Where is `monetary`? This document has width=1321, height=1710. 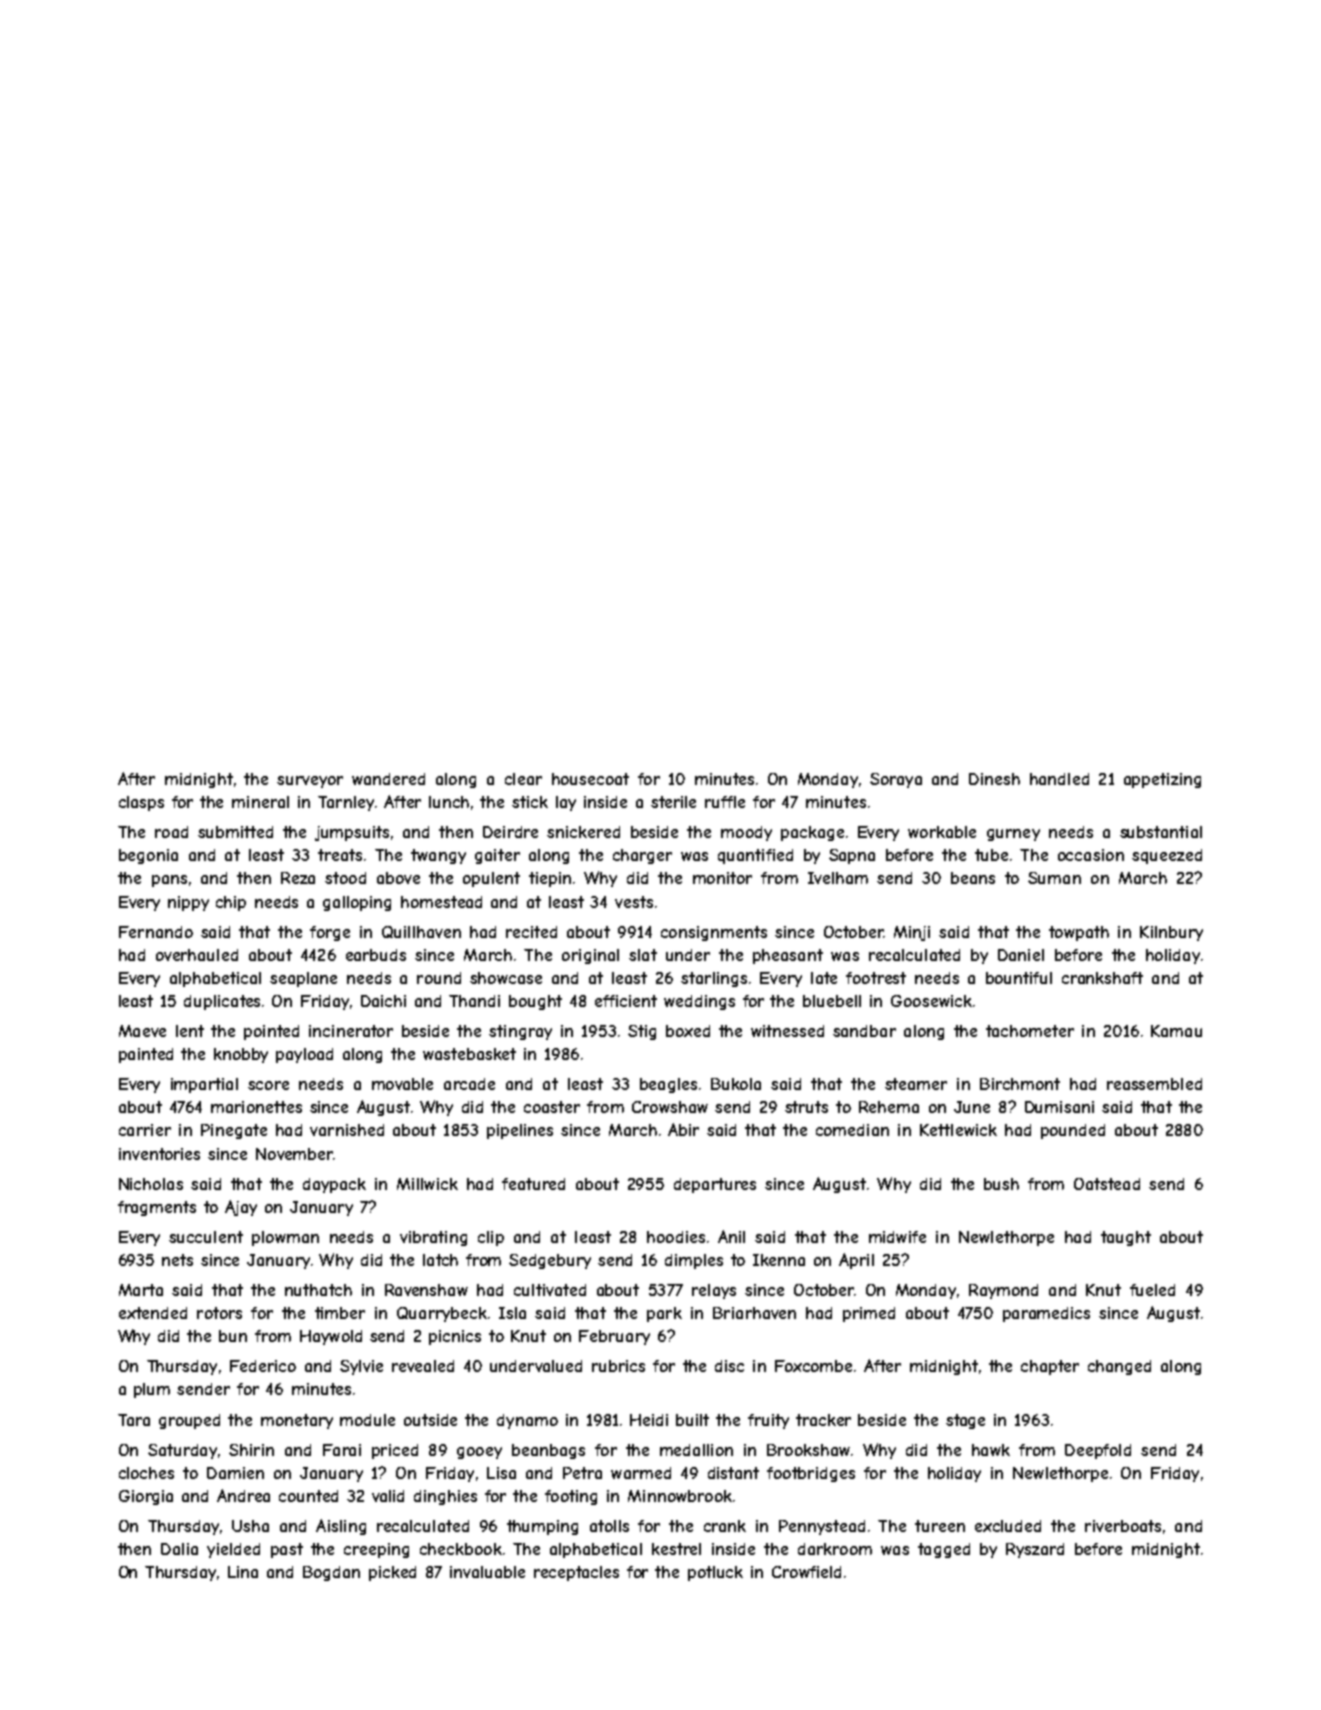 monetary is located at coordinates (297, 1421).
